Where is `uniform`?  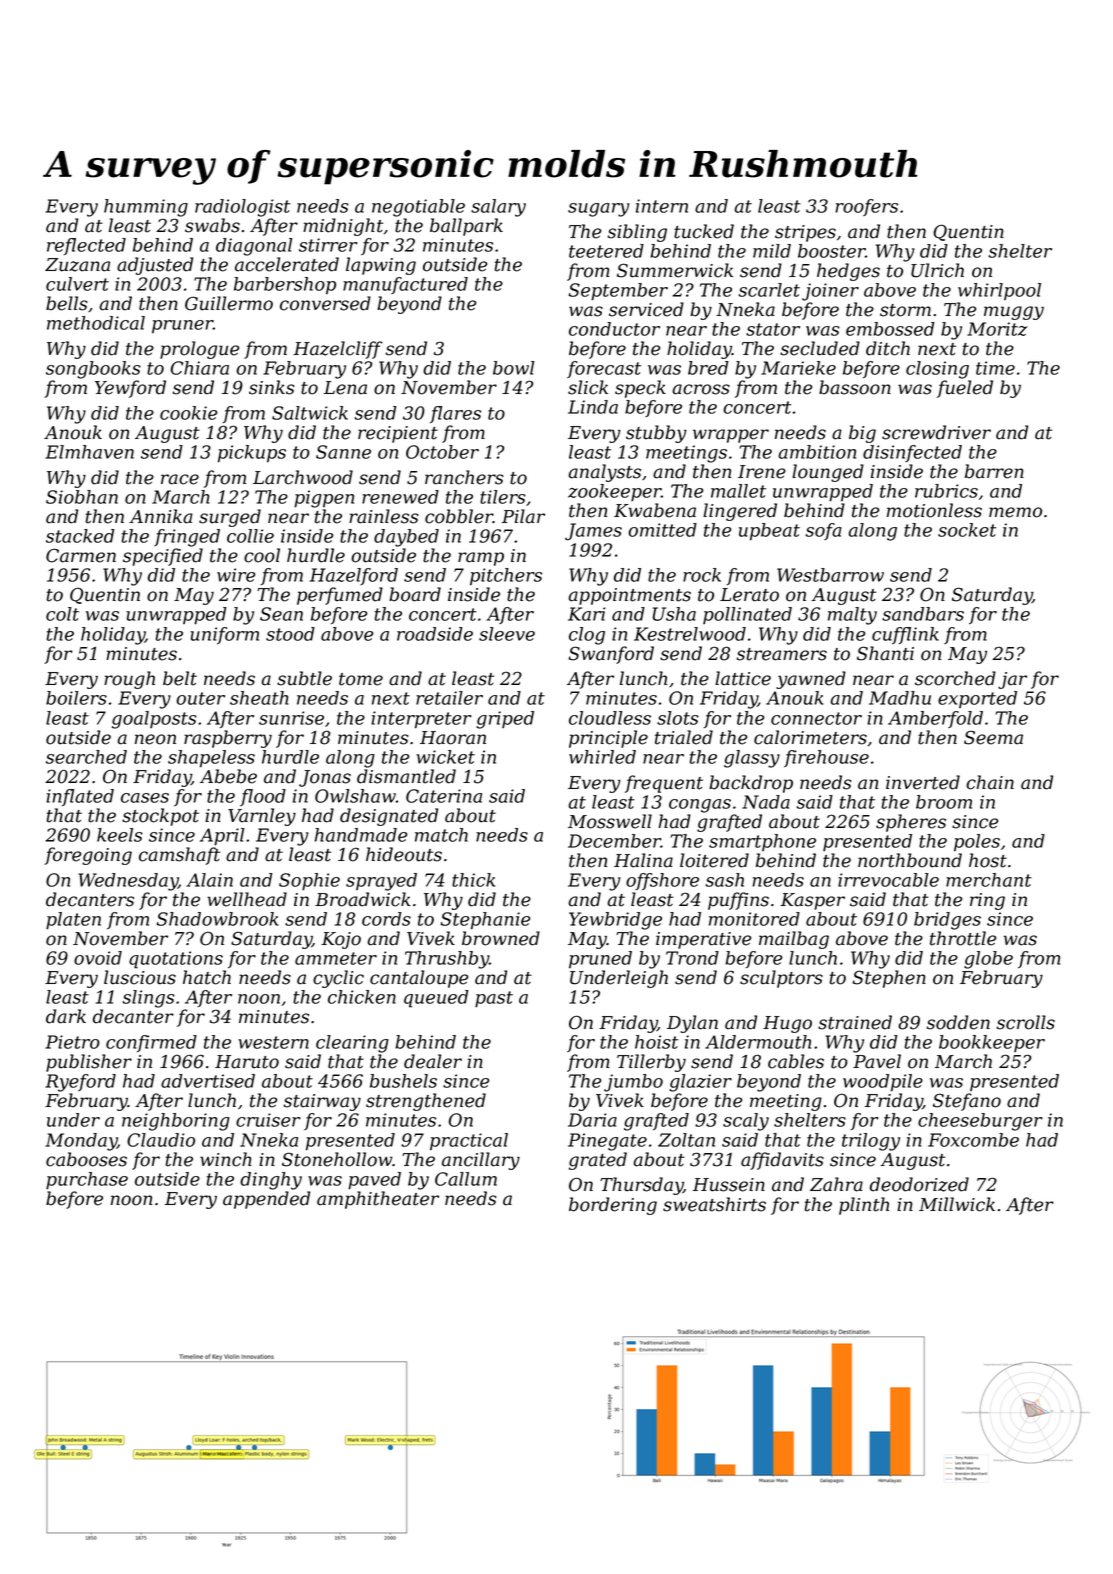 uniform is located at coordinates (224, 635).
